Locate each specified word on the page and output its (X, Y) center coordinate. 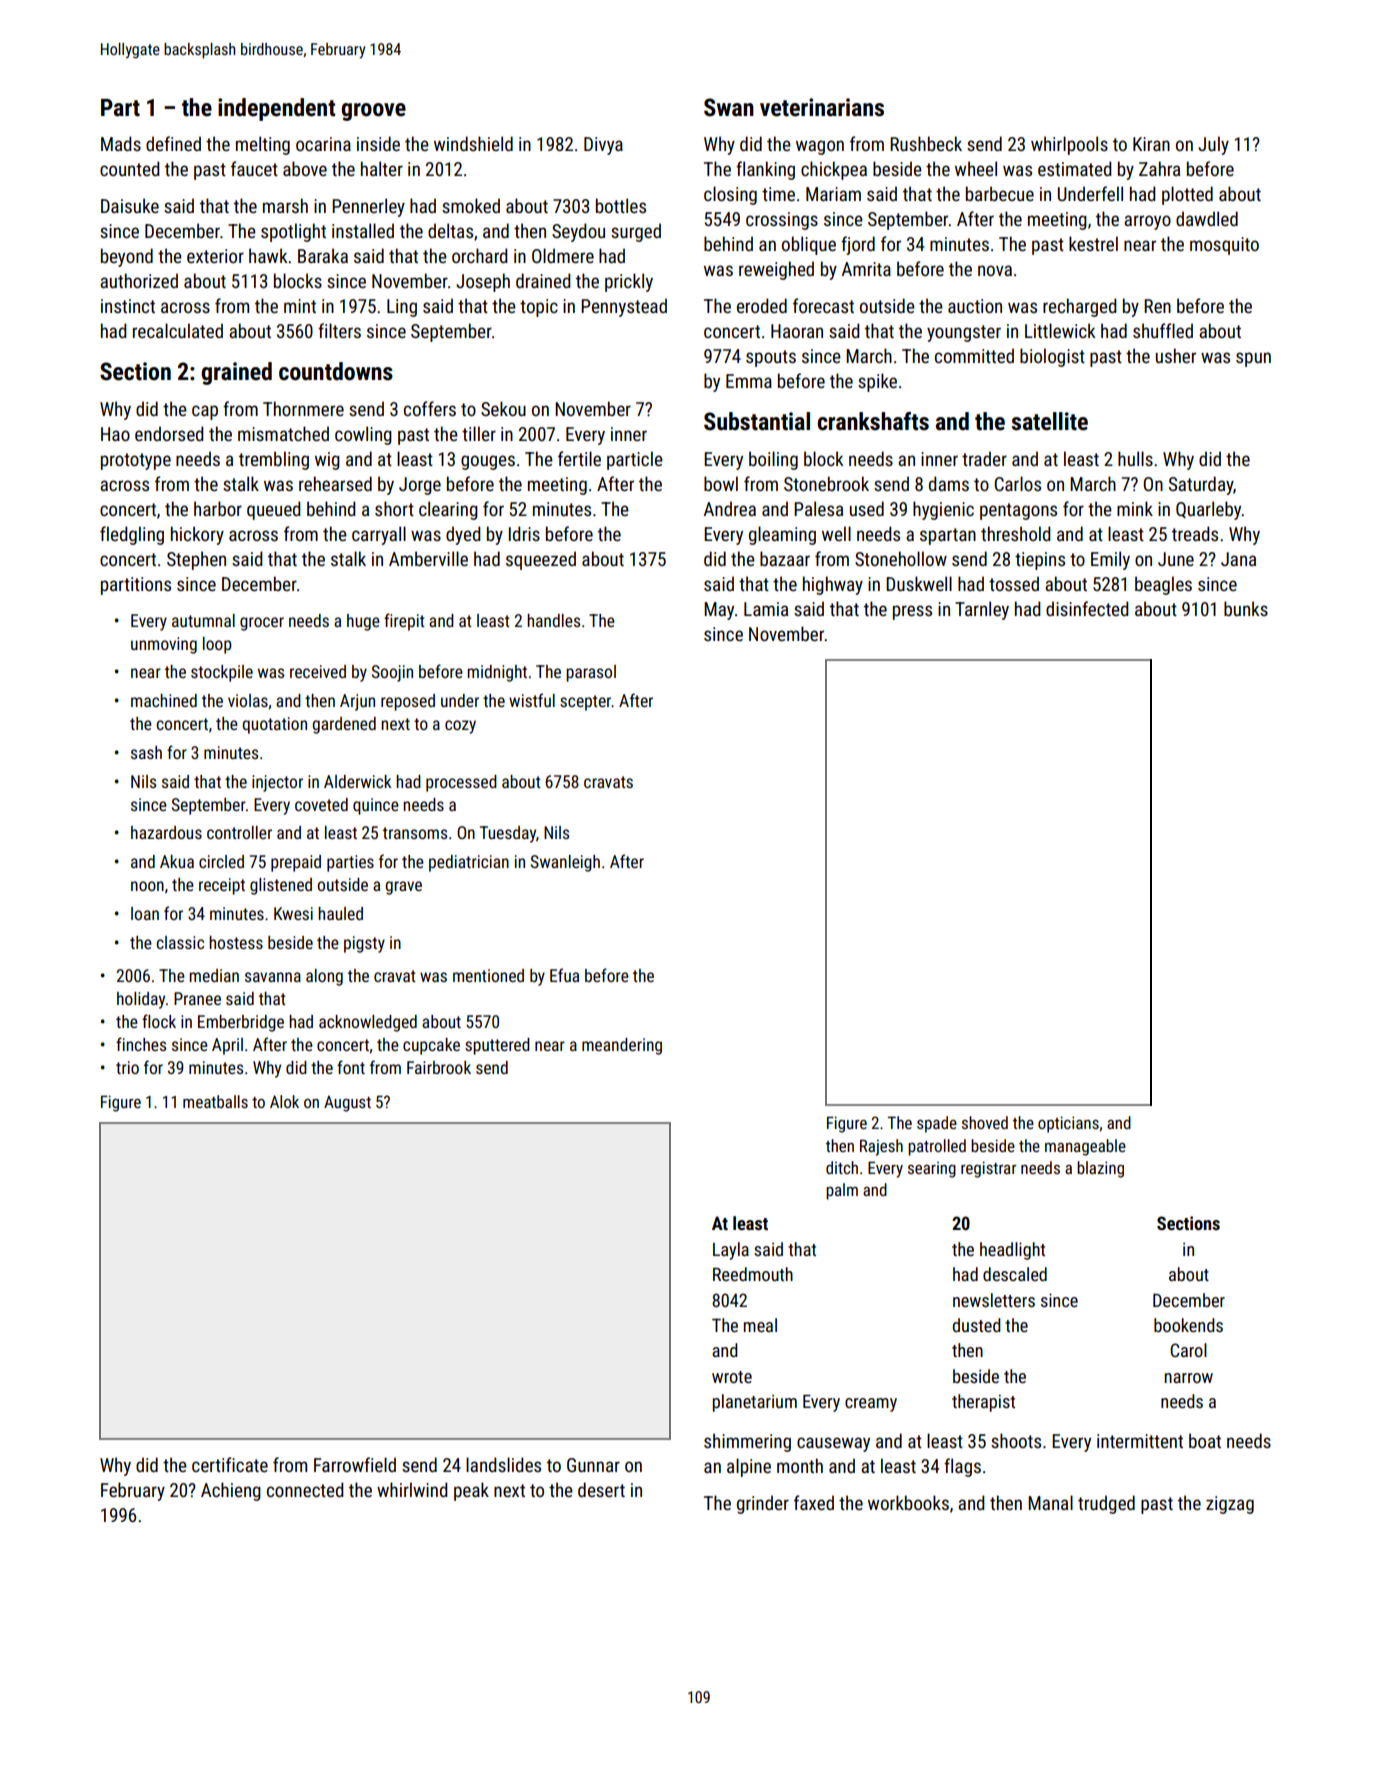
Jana (1238, 559)
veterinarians (822, 107)
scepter (586, 703)
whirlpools (1069, 145)
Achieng (231, 1491)
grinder (763, 1504)
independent (276, 109)
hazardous (166, 832)
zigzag (1230, 1505)
